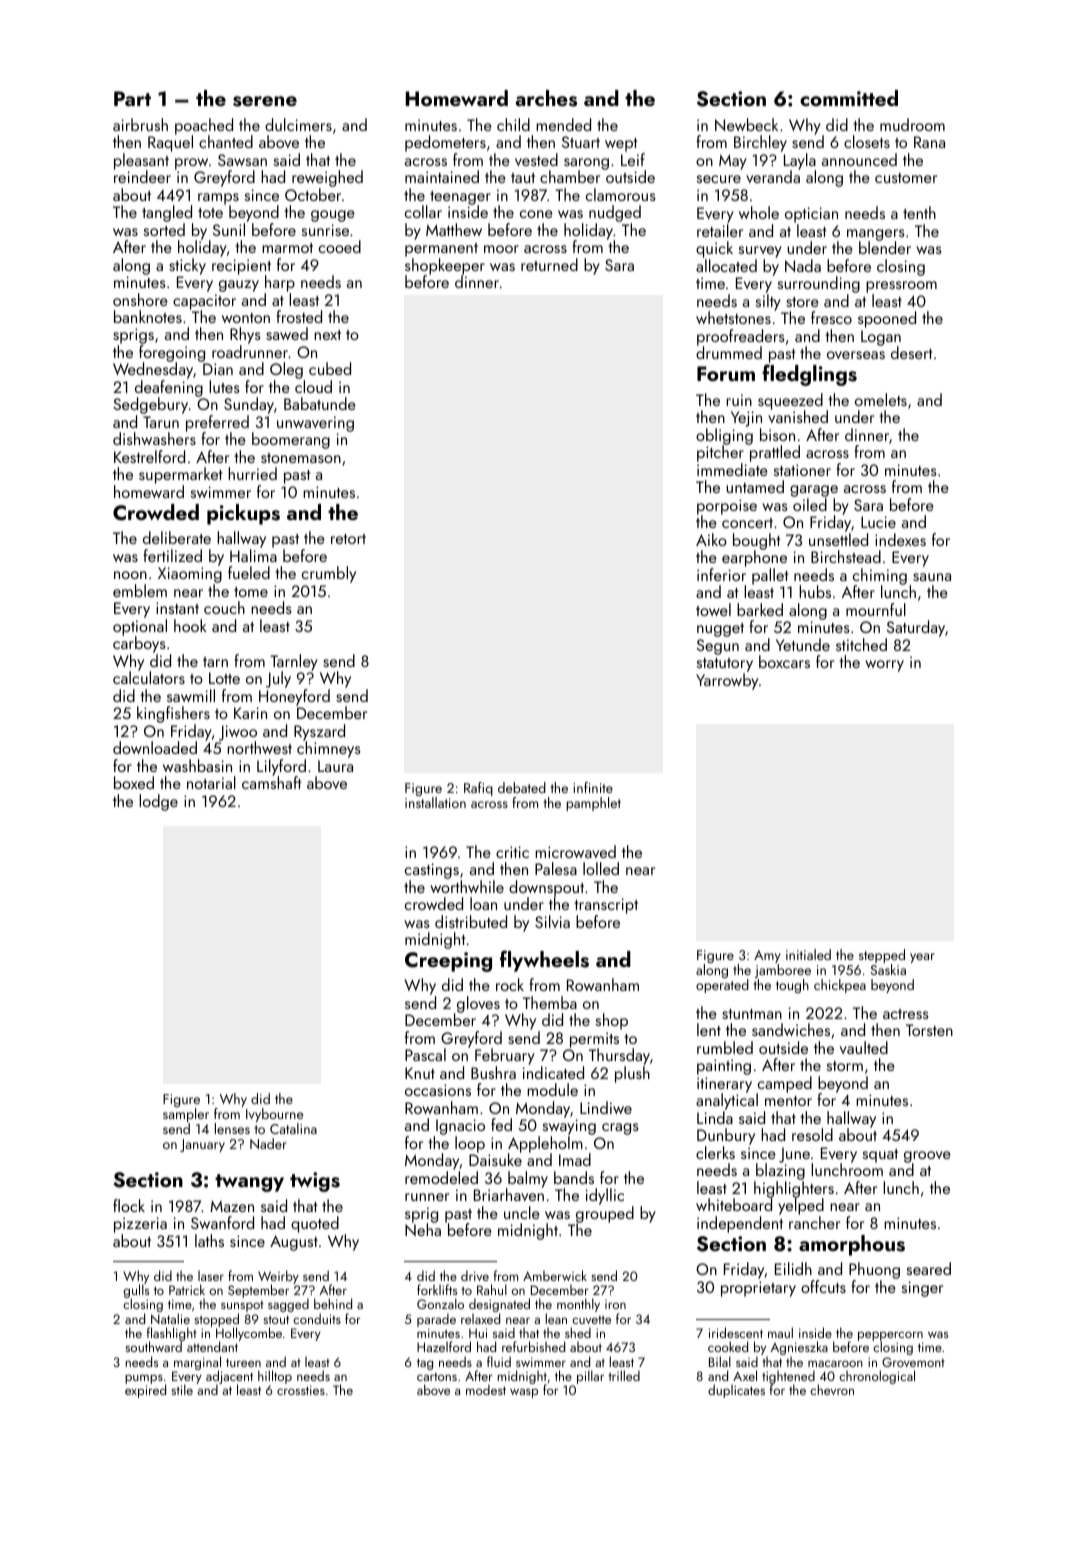  Describe the element at coordinates (330, 368) in the screenshot. I see `cubed` at that location.
